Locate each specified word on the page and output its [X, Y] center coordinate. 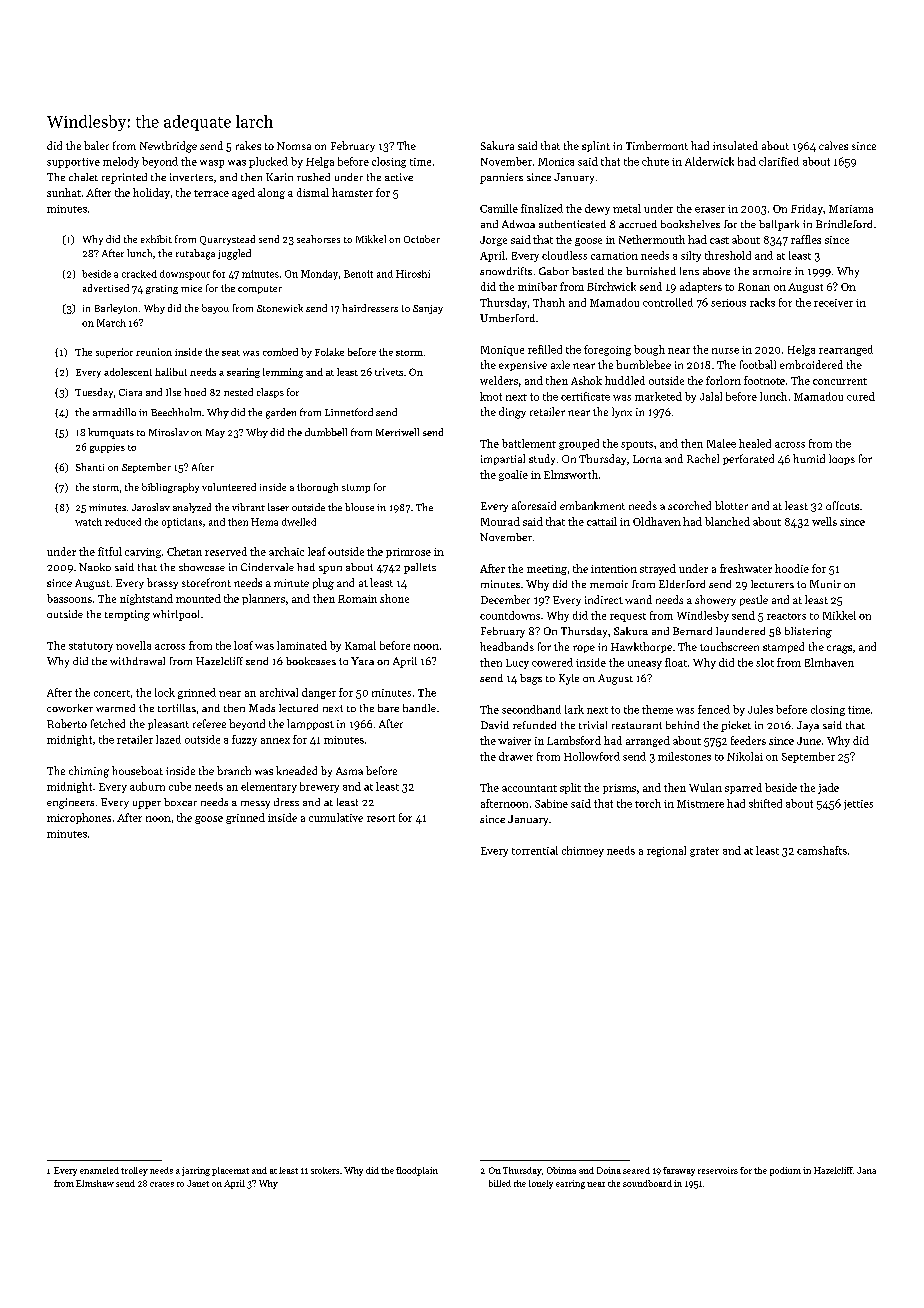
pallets [420, 568]
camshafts [822, 850]
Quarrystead [227, 240]
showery [715, 600]
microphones [79, 818]
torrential [535, 850]
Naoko [95, 567]
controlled [668, 302]
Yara [362, 661]
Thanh [549, 302]
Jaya [808, 726]
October [422, 239]
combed [280, 352]
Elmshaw [95, 1183]
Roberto [67, 723]
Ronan [754, 287]
